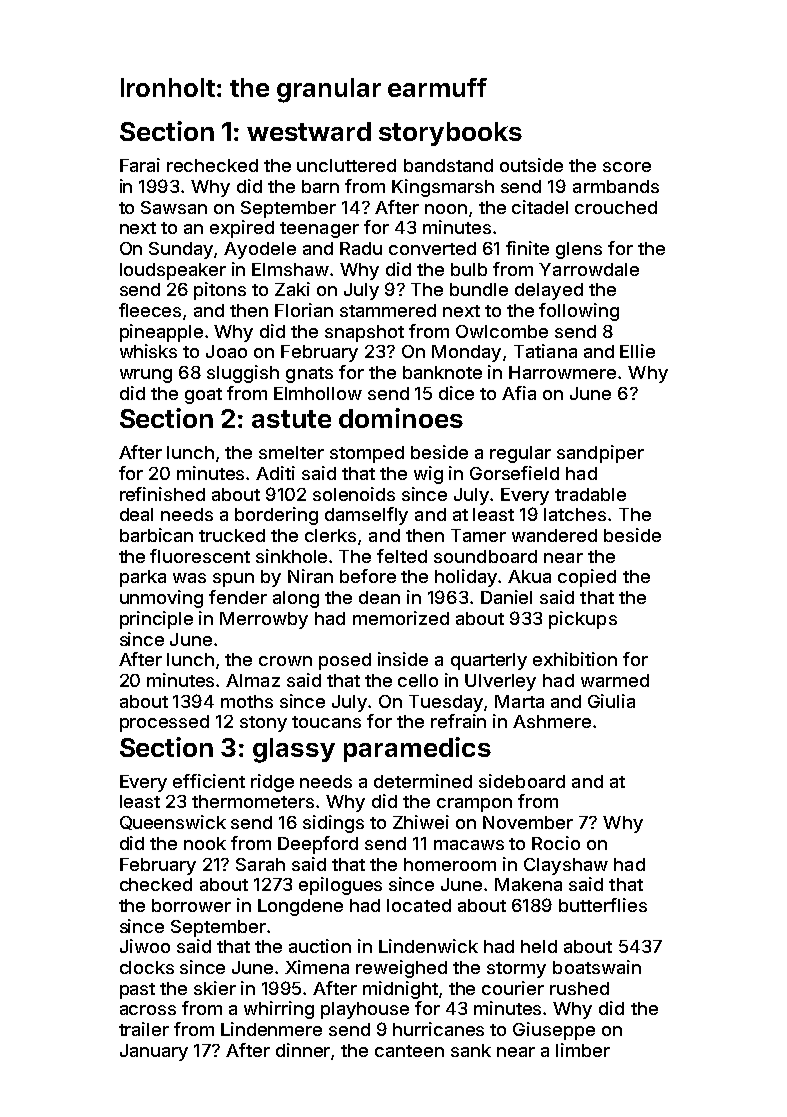  What do you see at coordinates (309, 131) in the document?
I see `westward` at bounding box center [309, 131].
